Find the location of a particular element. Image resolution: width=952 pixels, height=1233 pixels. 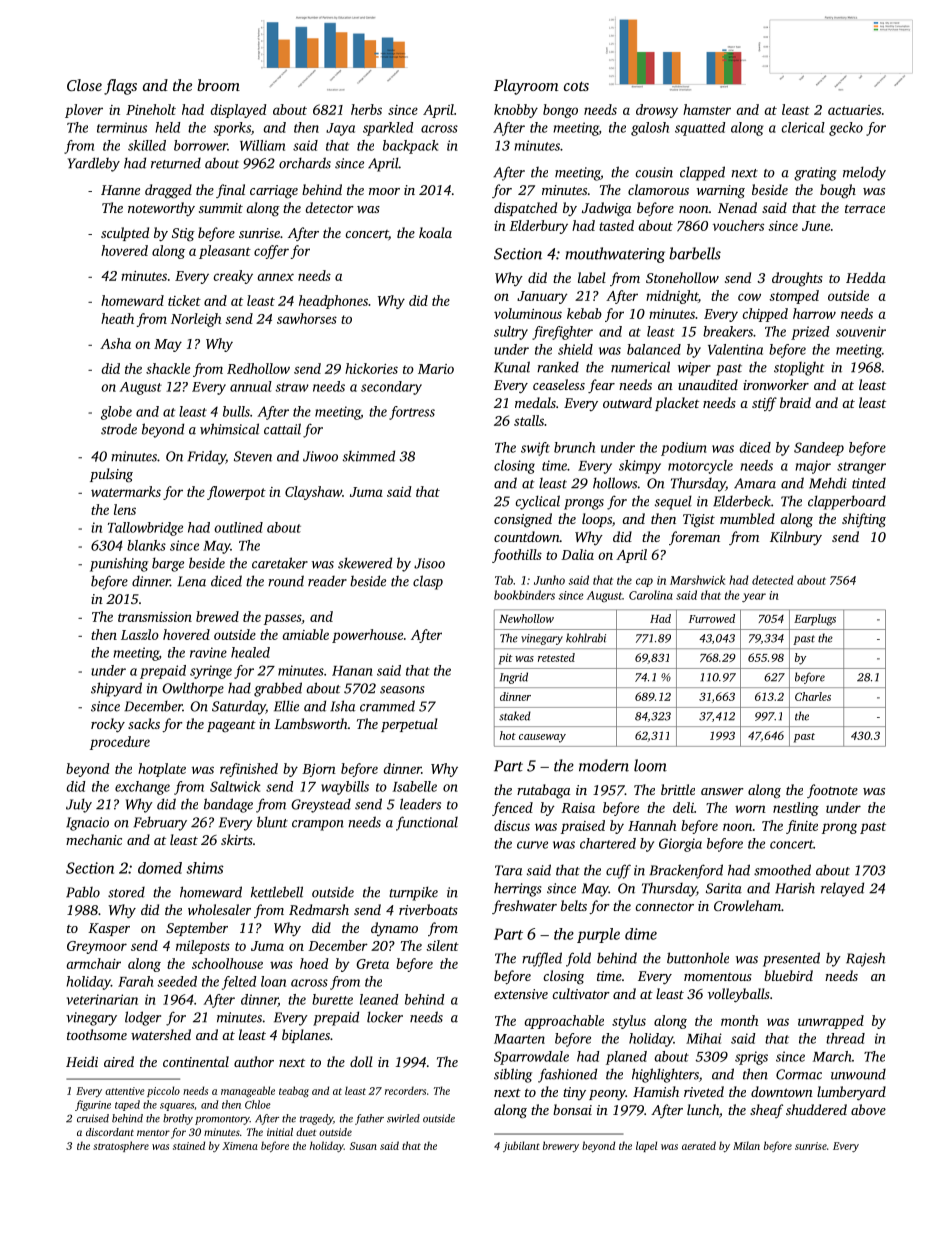

skimmed is located at coordinates (369, 456).
